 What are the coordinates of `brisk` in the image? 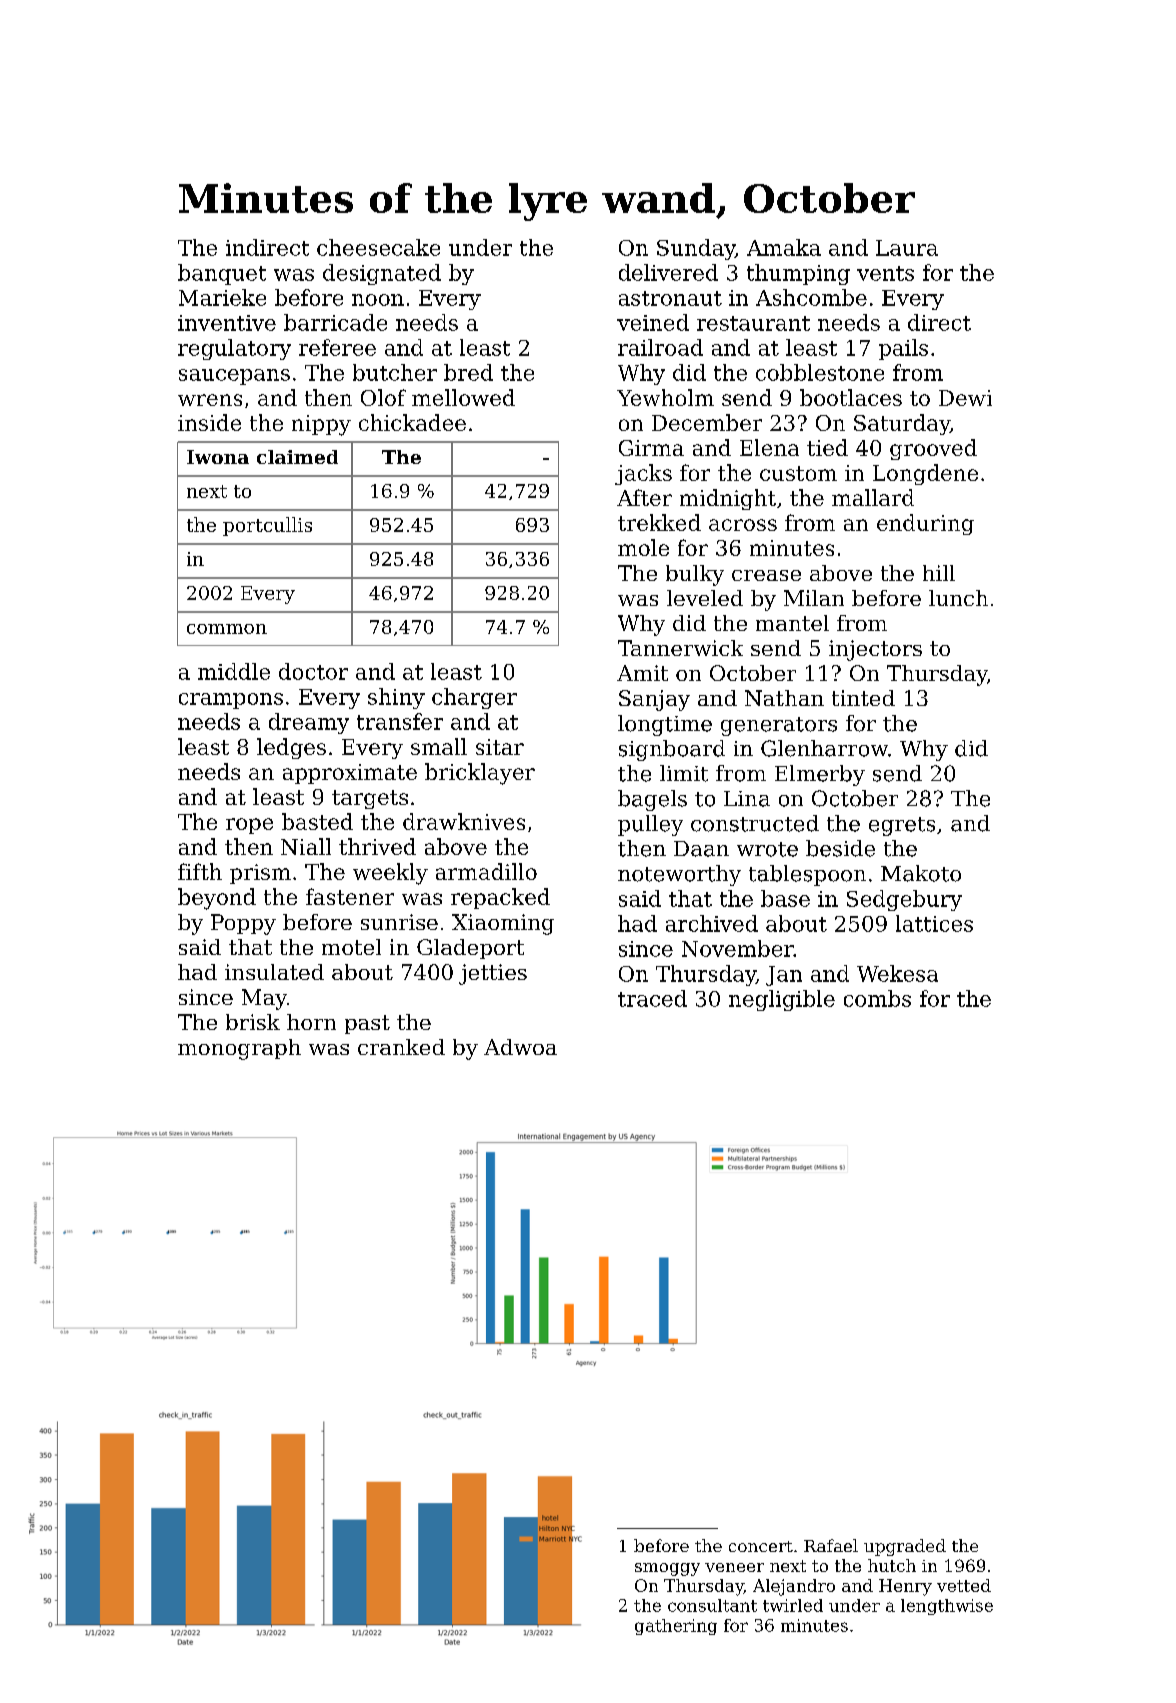 It's located at (253, 1022).
